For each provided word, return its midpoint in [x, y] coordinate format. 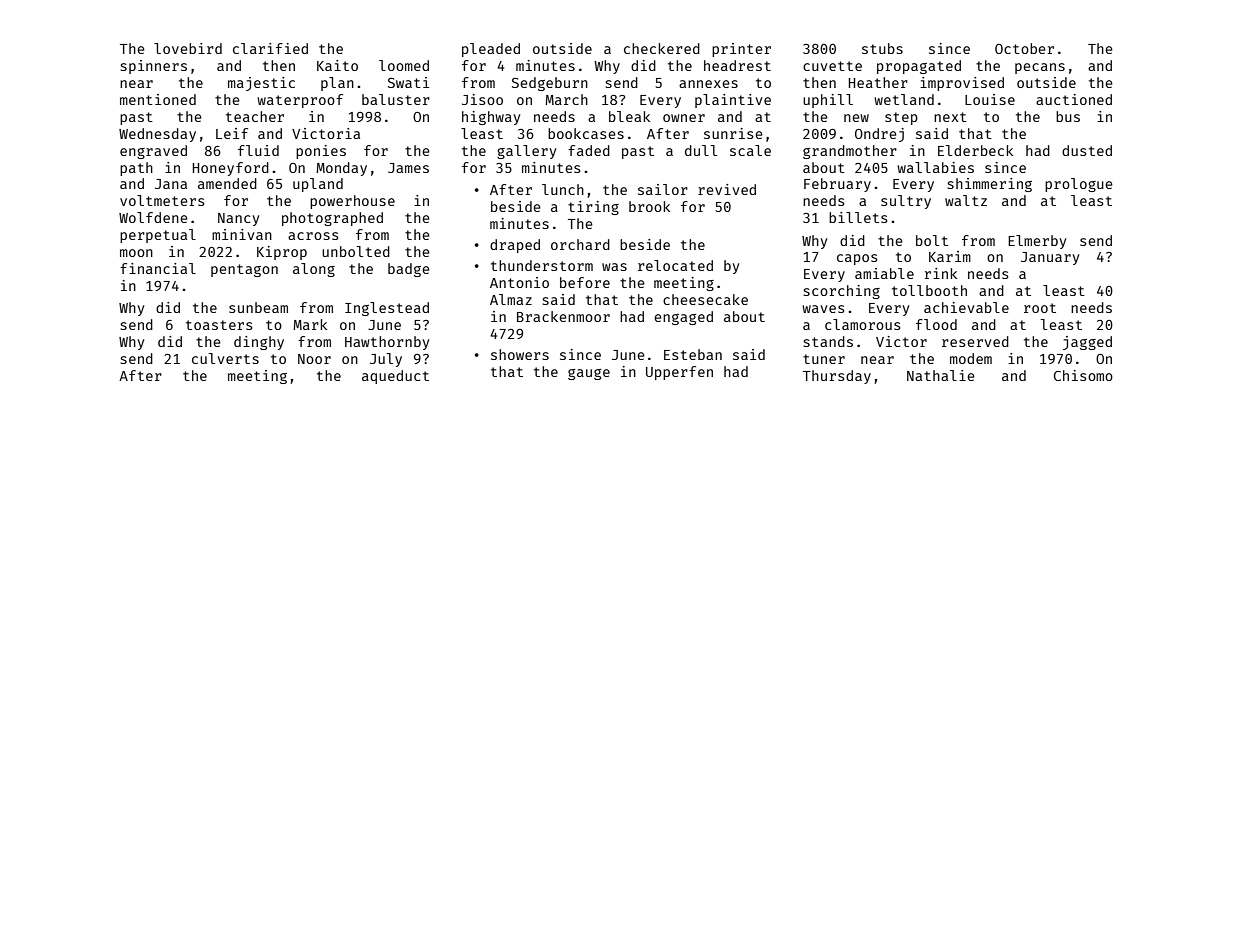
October [1024, 48]
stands [828, 341]
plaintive [733, 101]
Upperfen [679, 373]
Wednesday [157, 135]
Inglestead [387, 309]
